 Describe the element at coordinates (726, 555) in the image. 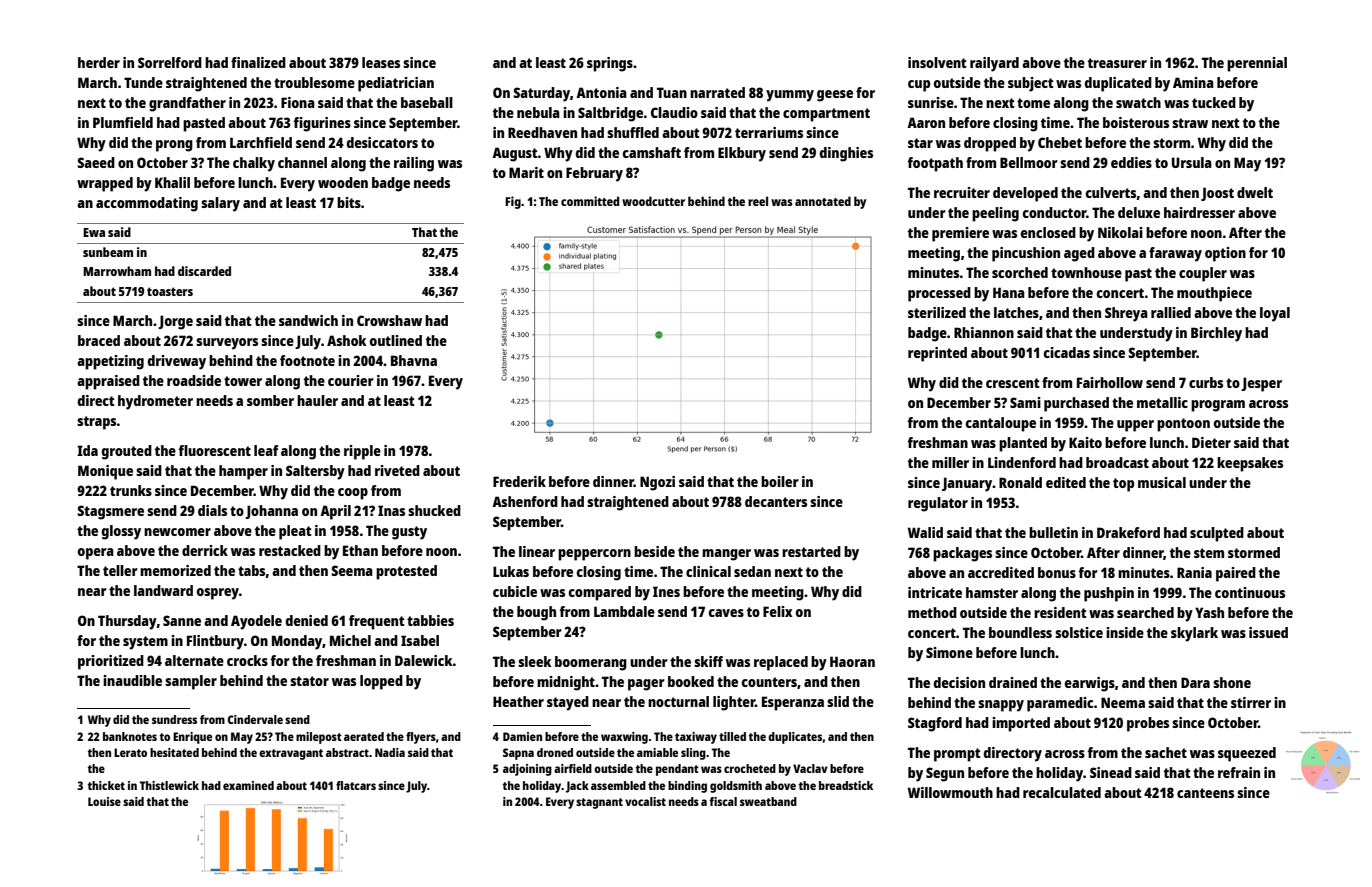

I see `manger` at that location.
